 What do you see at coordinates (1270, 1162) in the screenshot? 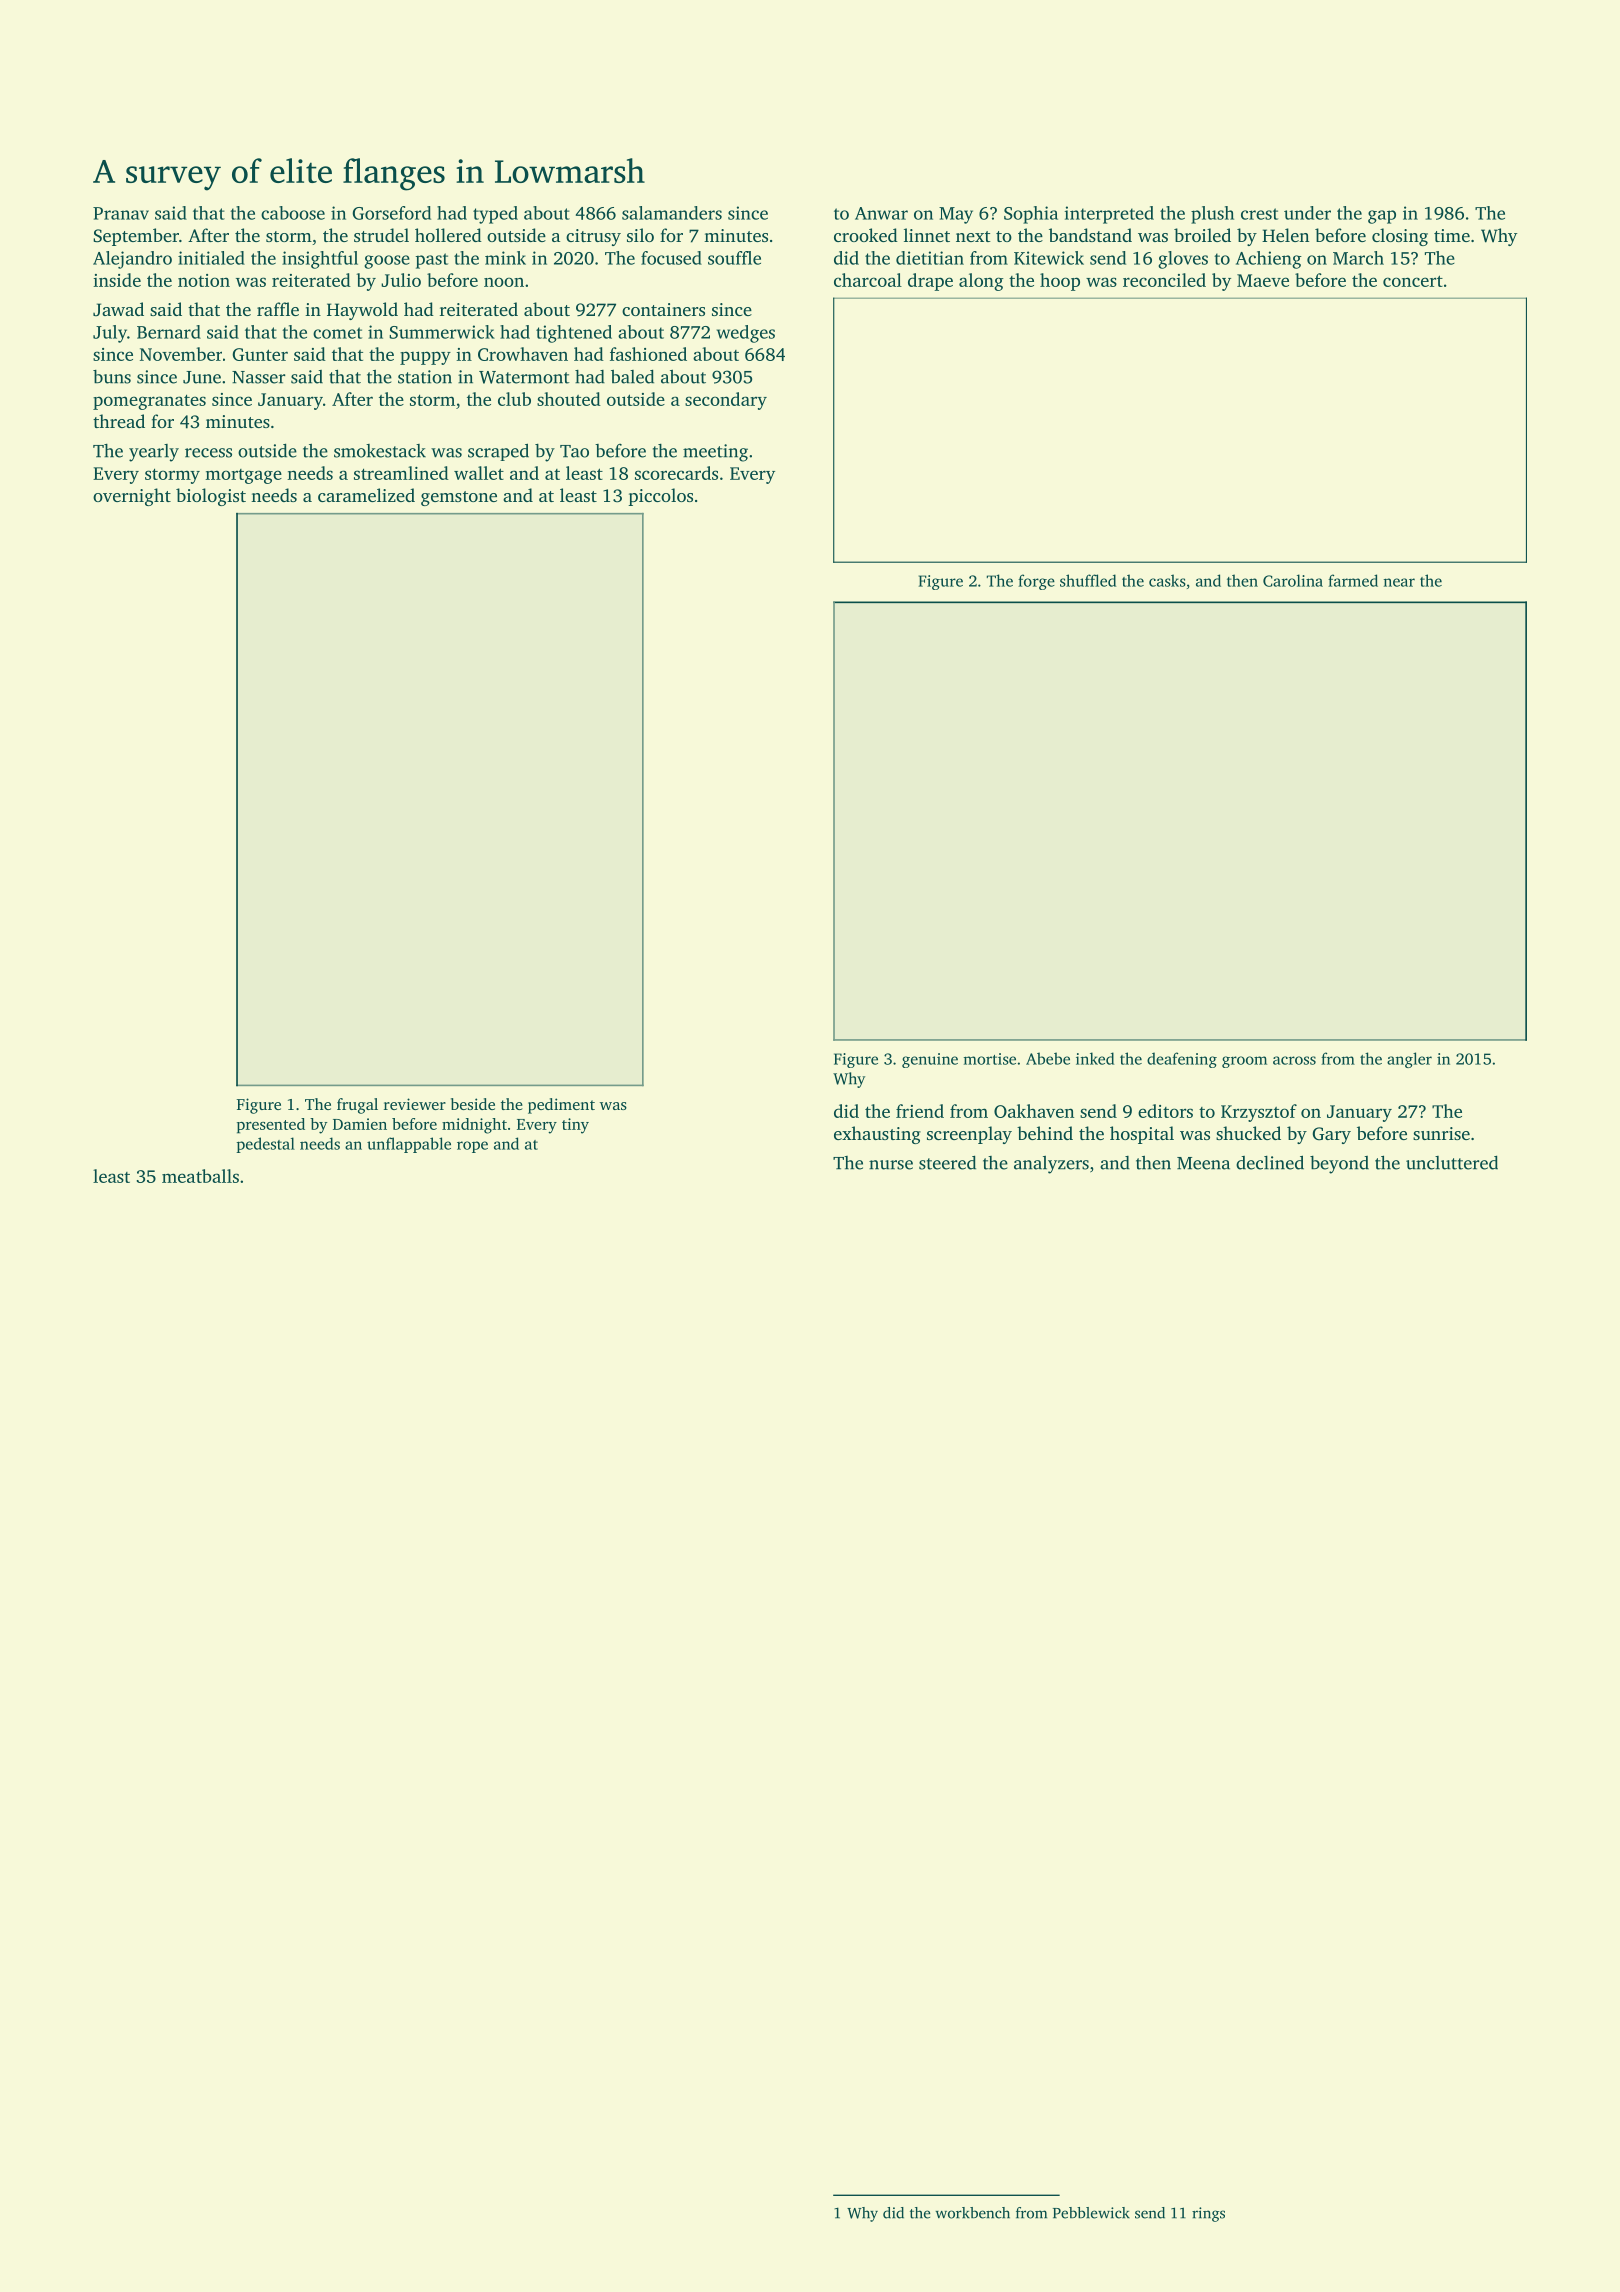
I see `declined` at bounding box center [1270, 1162].
